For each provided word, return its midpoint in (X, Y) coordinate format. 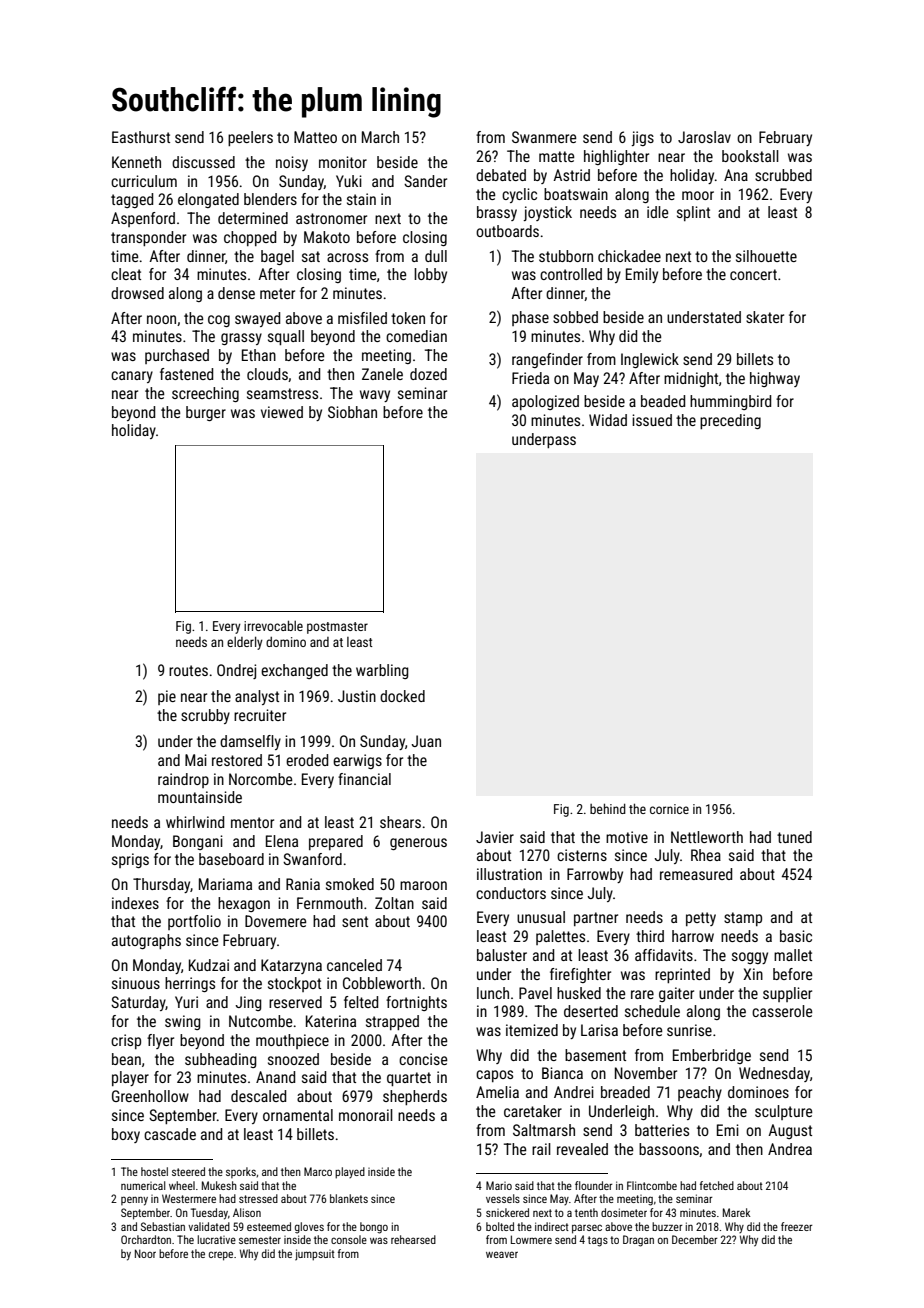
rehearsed (413, 1239)
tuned (794, 837)
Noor (145, 1253)
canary (132, 377)
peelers (250, 138)
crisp (126, 1041)
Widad (608, 420)
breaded (625, 1092)
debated (501, 175)
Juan (426, 741)
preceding (730, 421)
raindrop (183, 780)
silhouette (766, 256)
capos (494, 1076)
